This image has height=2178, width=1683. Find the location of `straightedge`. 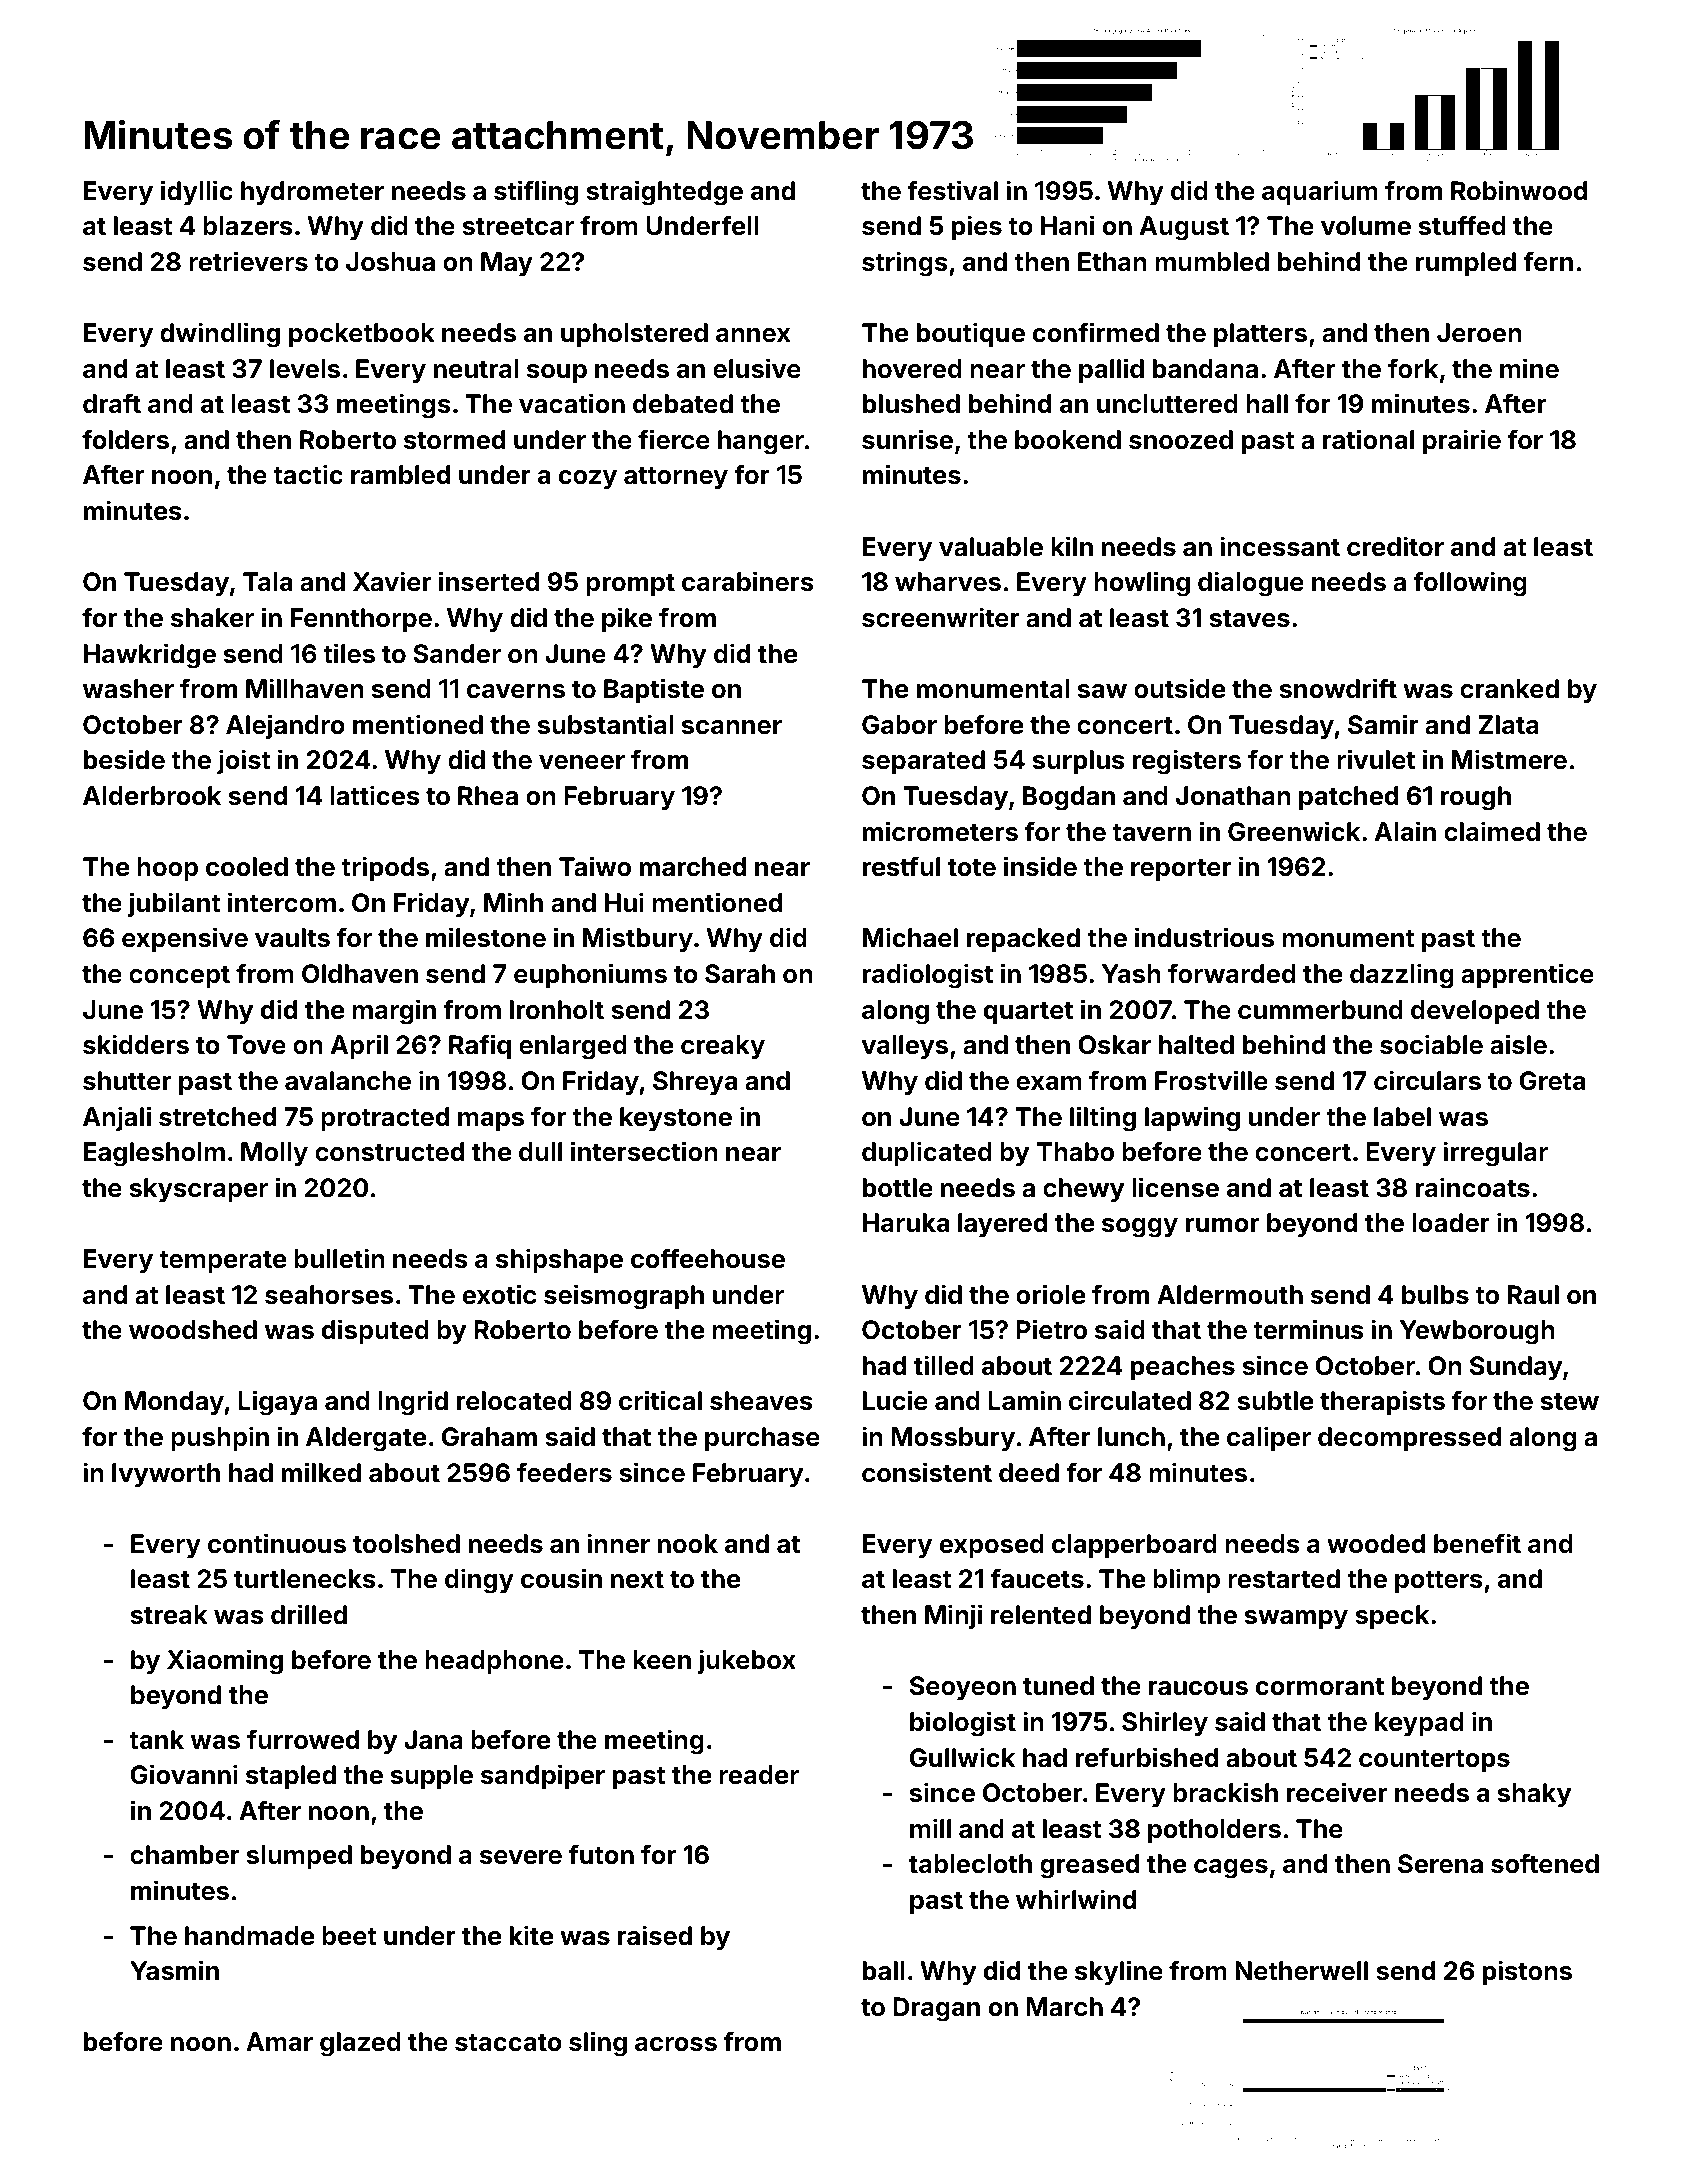

straightedge is located at coordinates (664, 193).
